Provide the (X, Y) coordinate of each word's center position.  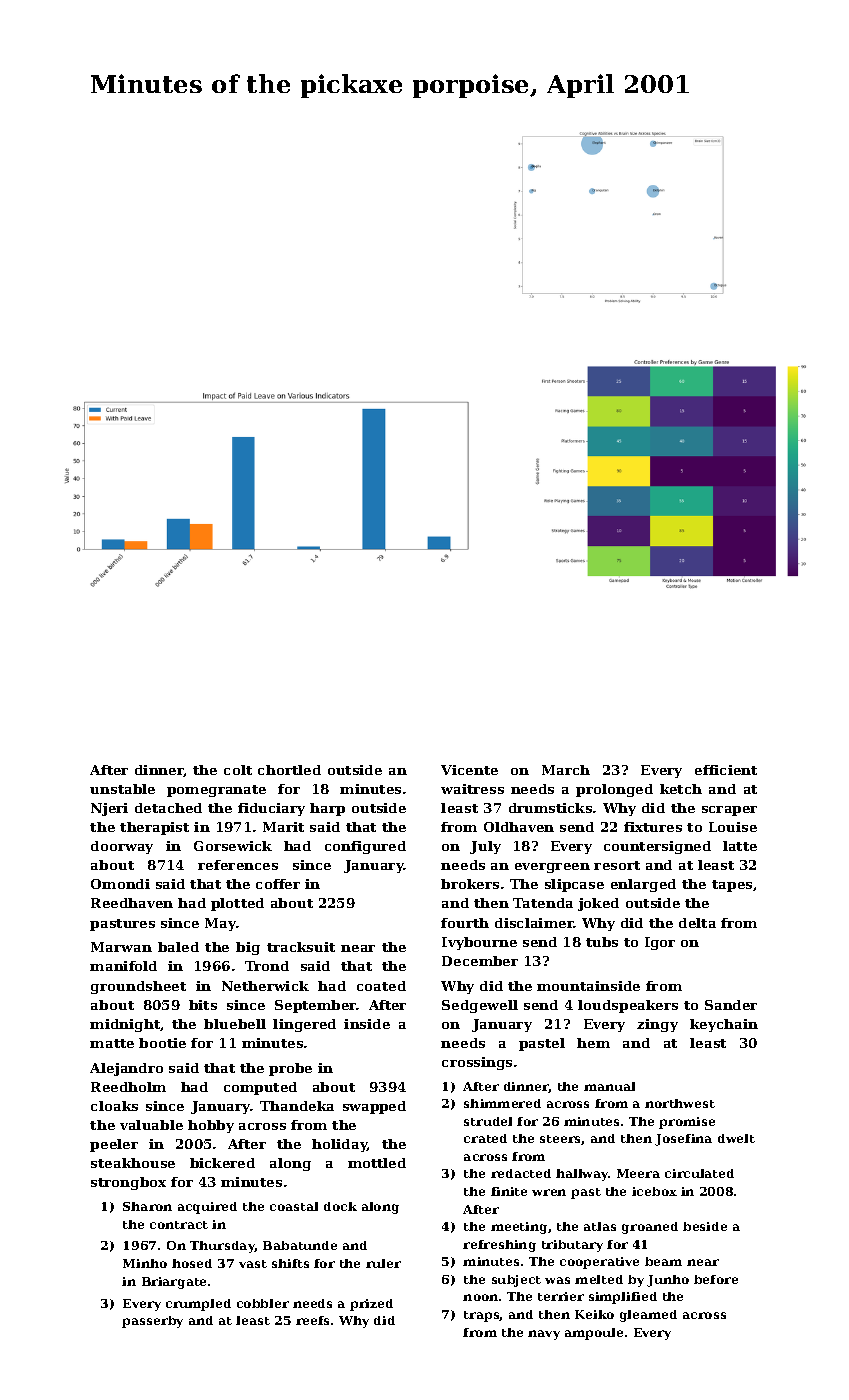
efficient (726, 770)
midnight (125, 1025)
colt (238, 770)
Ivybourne (479, 943)
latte (740, 846)
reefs (312, 1320)
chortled (289, 770)
